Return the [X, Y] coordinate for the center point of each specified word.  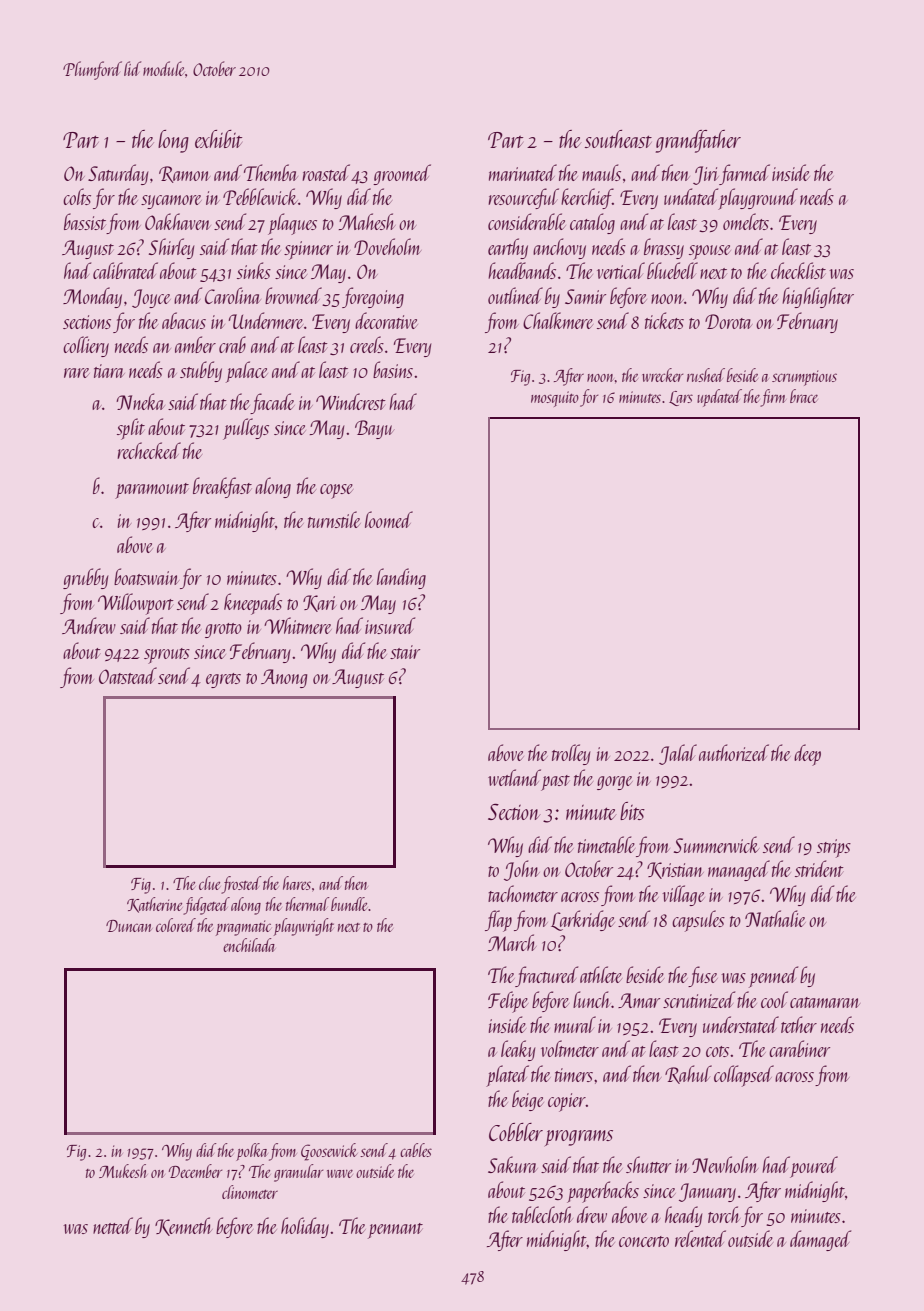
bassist [85, 221]
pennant [395, 1231]
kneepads [253, 604]
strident [819, 868]
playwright [304, 927]
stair [405, 652]
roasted [326, 172]
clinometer [250, 1192]
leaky [518, 1050]
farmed [744, 174]
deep [807, 755]
